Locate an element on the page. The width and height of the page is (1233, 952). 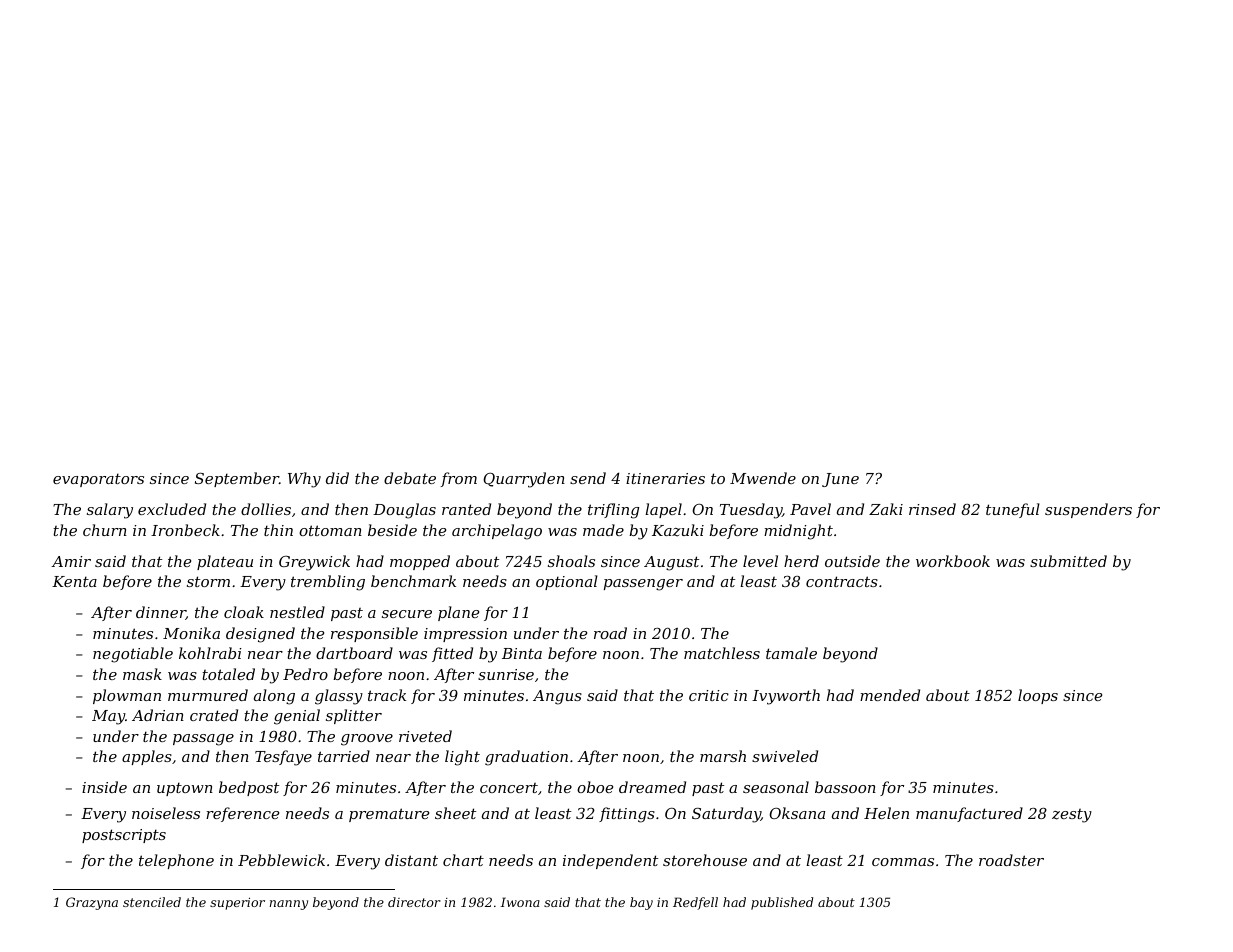
swiveled is located at coordinates (785, 756).
